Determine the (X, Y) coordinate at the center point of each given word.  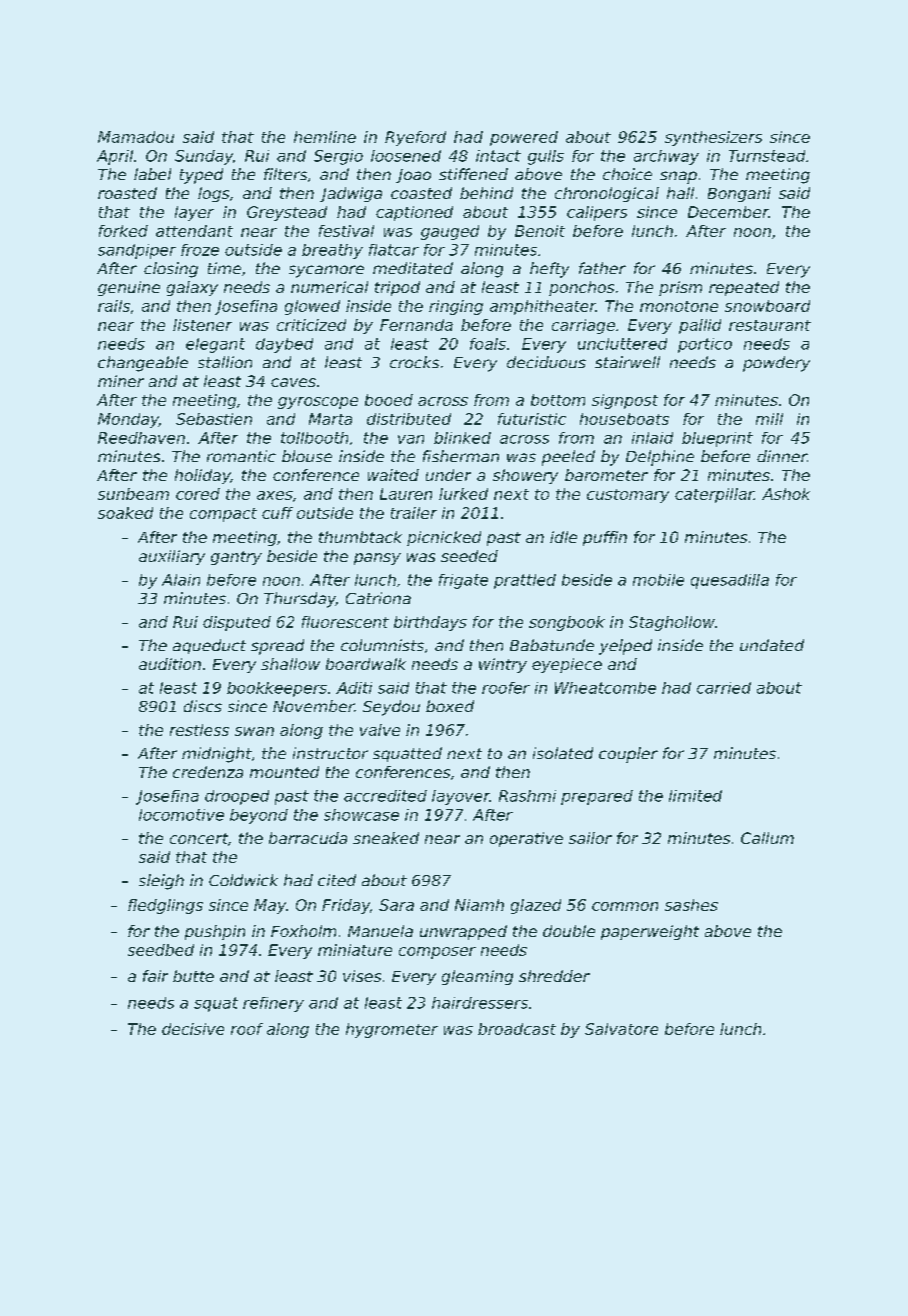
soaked (125, 513)
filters (285, 174)
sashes (691, 905)
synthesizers (713, 138)
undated (772, 645)
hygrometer (392, 1030)
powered (524, 138)
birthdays (430, 623)
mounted (284, 772)
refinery (273, 1004)
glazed (536, 906)
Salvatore (621, 1029)
